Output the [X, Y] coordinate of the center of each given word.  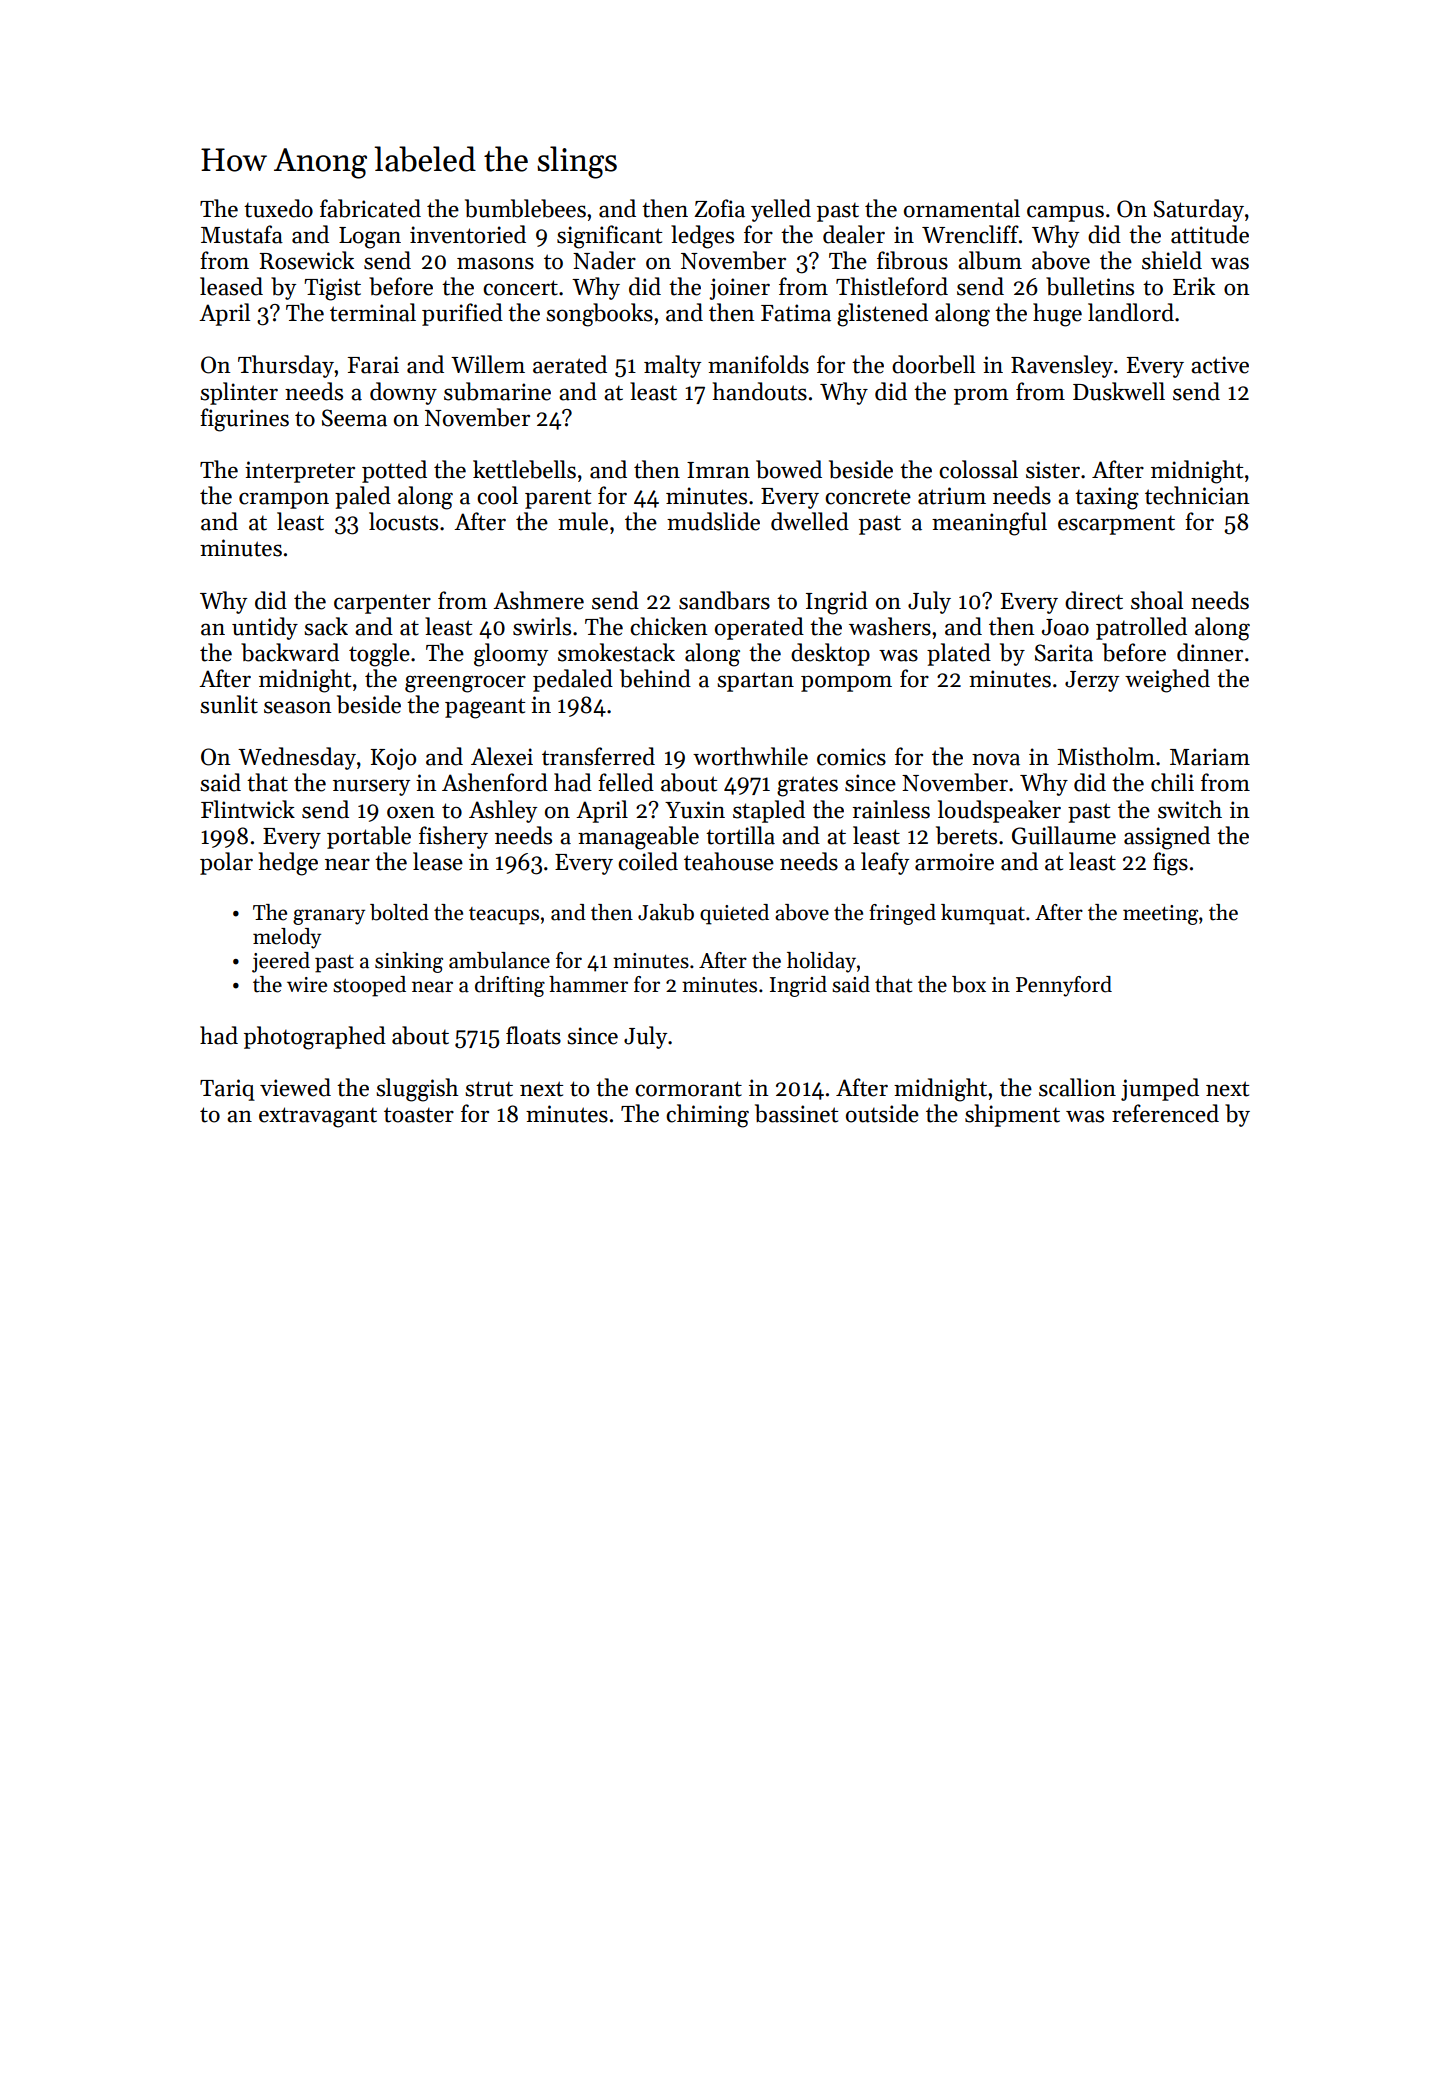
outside [882, 1113]
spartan [755, 682]
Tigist [332, 289]
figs [1170, 864]
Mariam [1210, 757]
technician [1197, 495]
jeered [281, 962]
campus [1065, 213]
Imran [718, 470]
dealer [854, 234]
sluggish [417, 1090]
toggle [379, 655]
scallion [1077, 1087]
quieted [734, 914]
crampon [284, 500]
